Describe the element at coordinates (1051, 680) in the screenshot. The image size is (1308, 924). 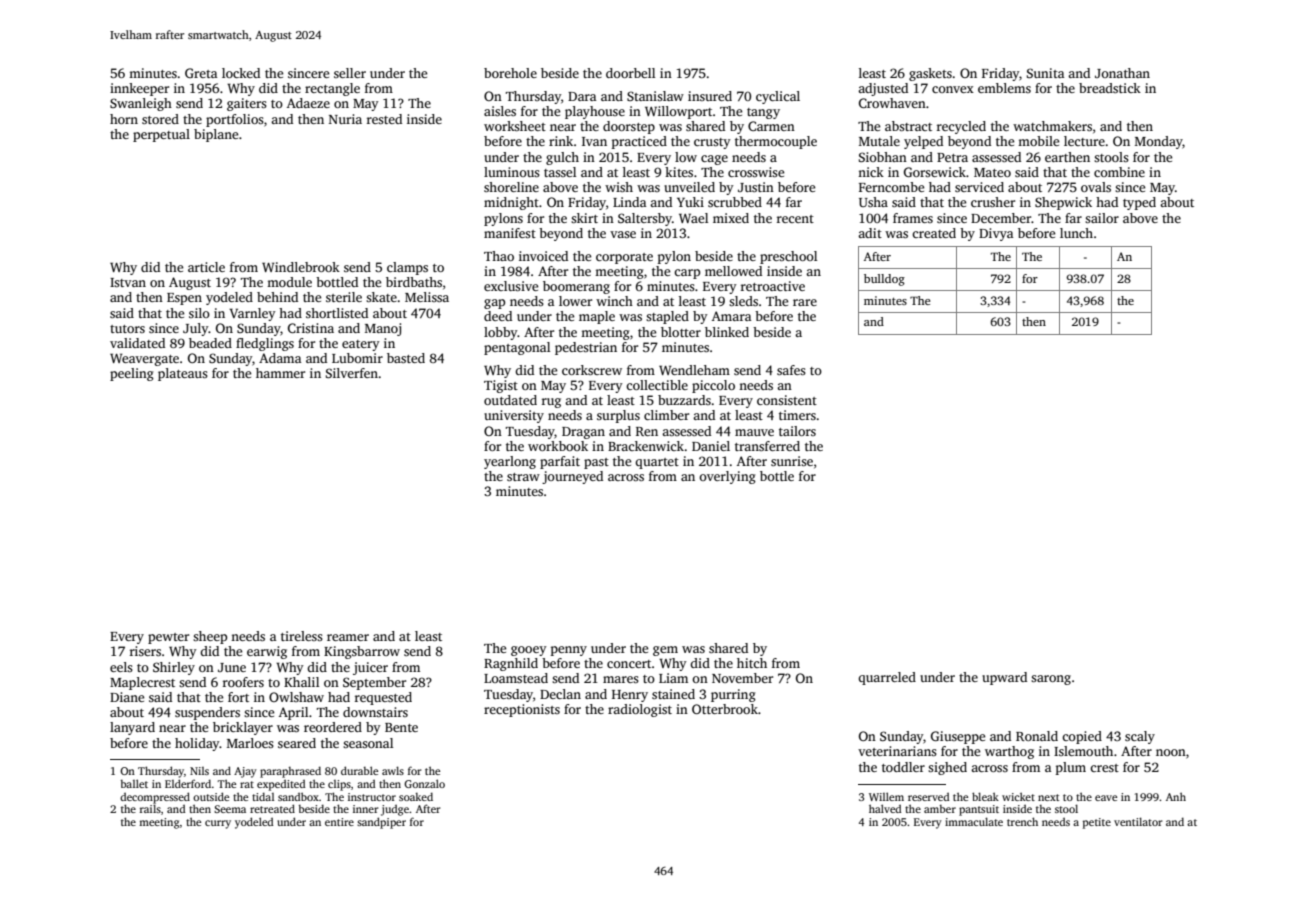
I see `sarong` at that location.
